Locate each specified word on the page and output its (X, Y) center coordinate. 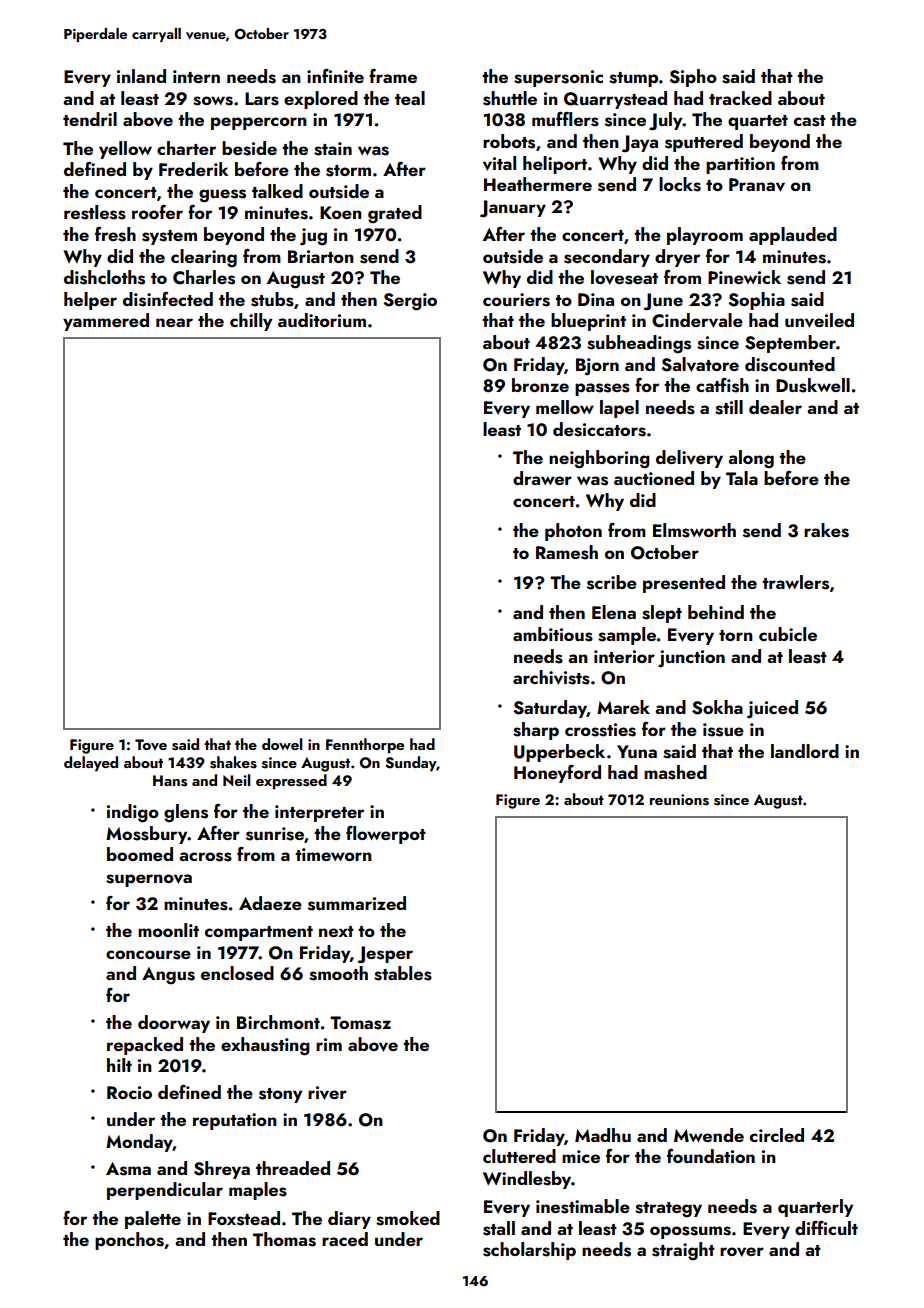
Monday (139, 1143)
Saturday (550, 709)
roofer (157, 212)
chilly (251, 322)
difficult (826, 1228)
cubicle (788, 634)
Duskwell (813, 385)
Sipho (693, 78)
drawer (542, 478)
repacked (145, 1046)
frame (393, 76)
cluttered (519, 1156)
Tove (151, 744)
